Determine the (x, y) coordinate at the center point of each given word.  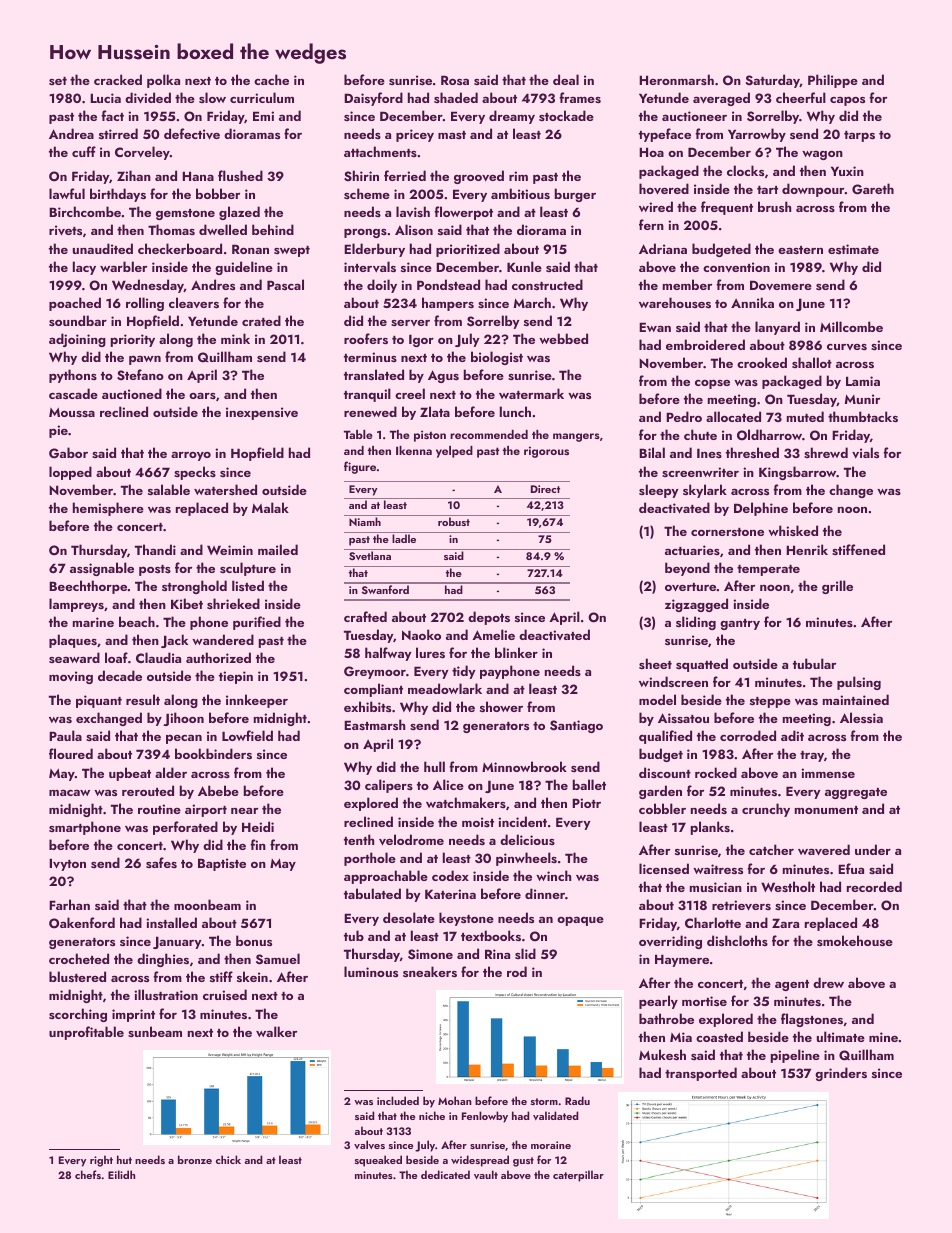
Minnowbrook (524, 766)
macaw (69, 792)
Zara (785, 923)
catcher (771, 849)
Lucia (105, 98)
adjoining (77, 340)
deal (566, 79)
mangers (576, 437)
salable (169, 489)
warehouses (675, 302)
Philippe (833, 81)
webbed (563, 338)
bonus (254, 940)
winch (553, 875)
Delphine (761, 509)
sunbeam (155, 1031)
